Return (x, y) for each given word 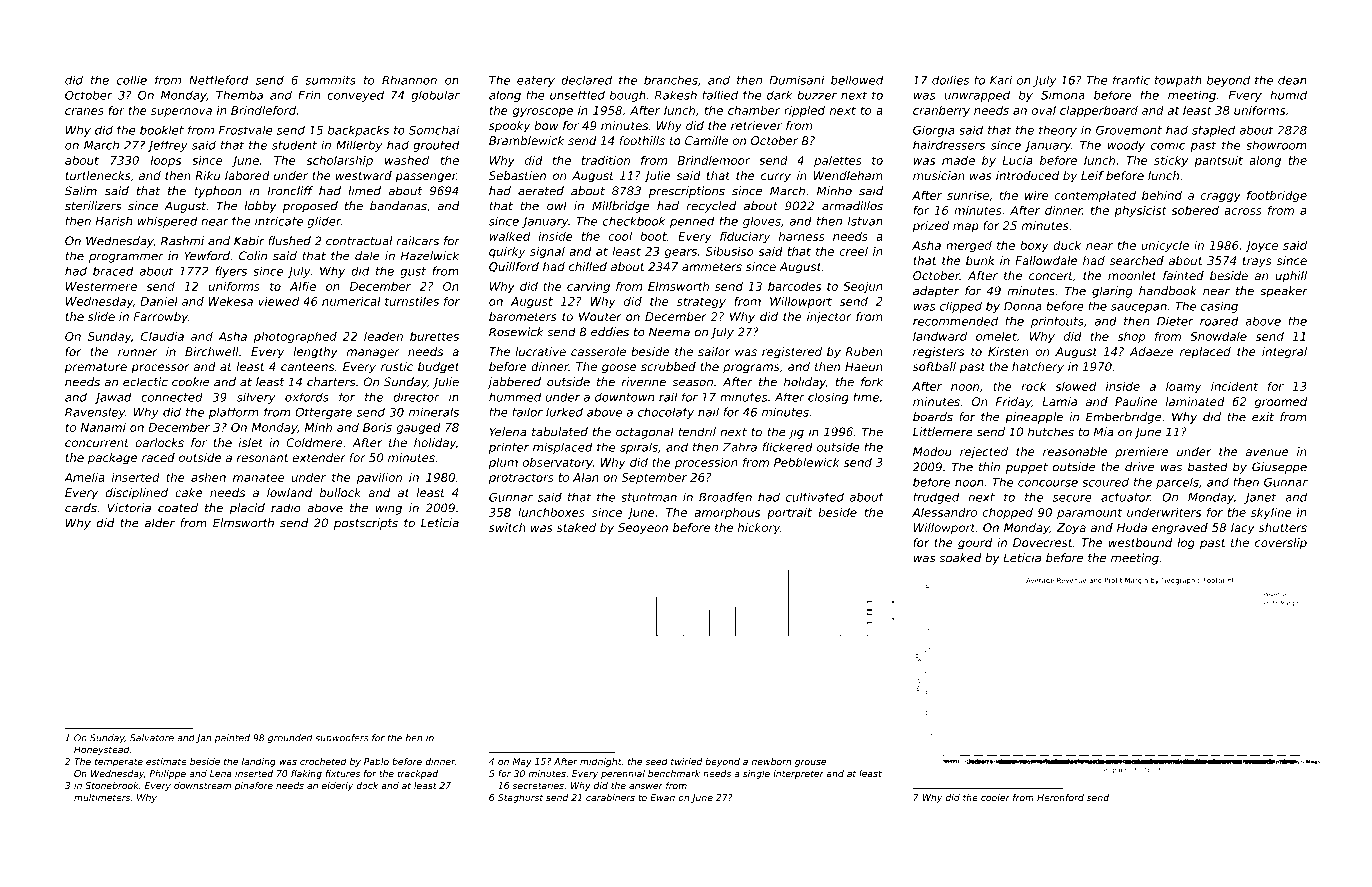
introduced (1027, 175)
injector (829, 318)
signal (547, 252)
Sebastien (517, 175)
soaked (960, 558)
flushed (289, 241)
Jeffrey (167, 146)
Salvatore (152, 738)
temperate (119, 762)
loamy (1184, 387)
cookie (191, 382)
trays (1257, 262)
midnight (601, 762)
